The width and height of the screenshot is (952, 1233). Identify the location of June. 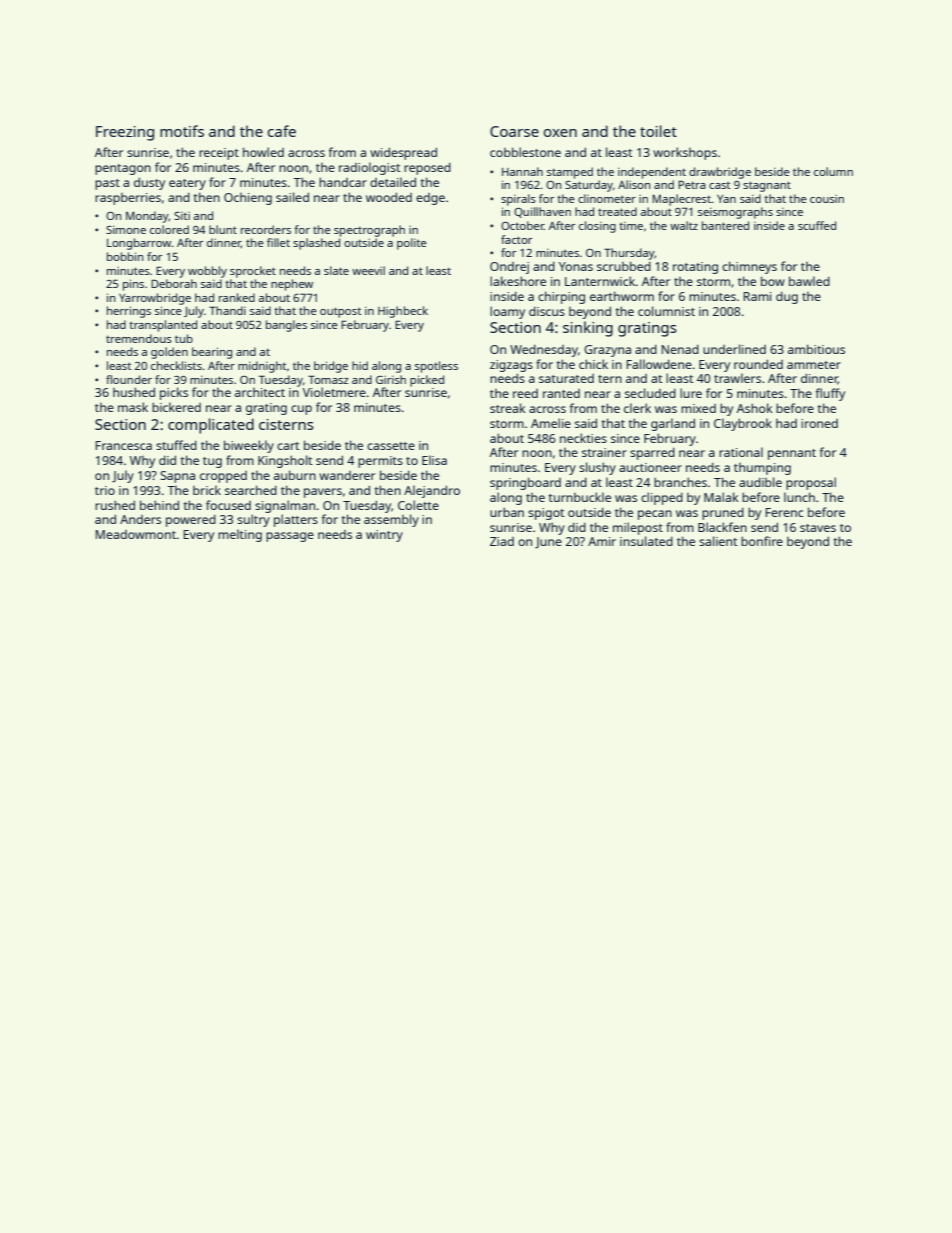
(548, 543).
